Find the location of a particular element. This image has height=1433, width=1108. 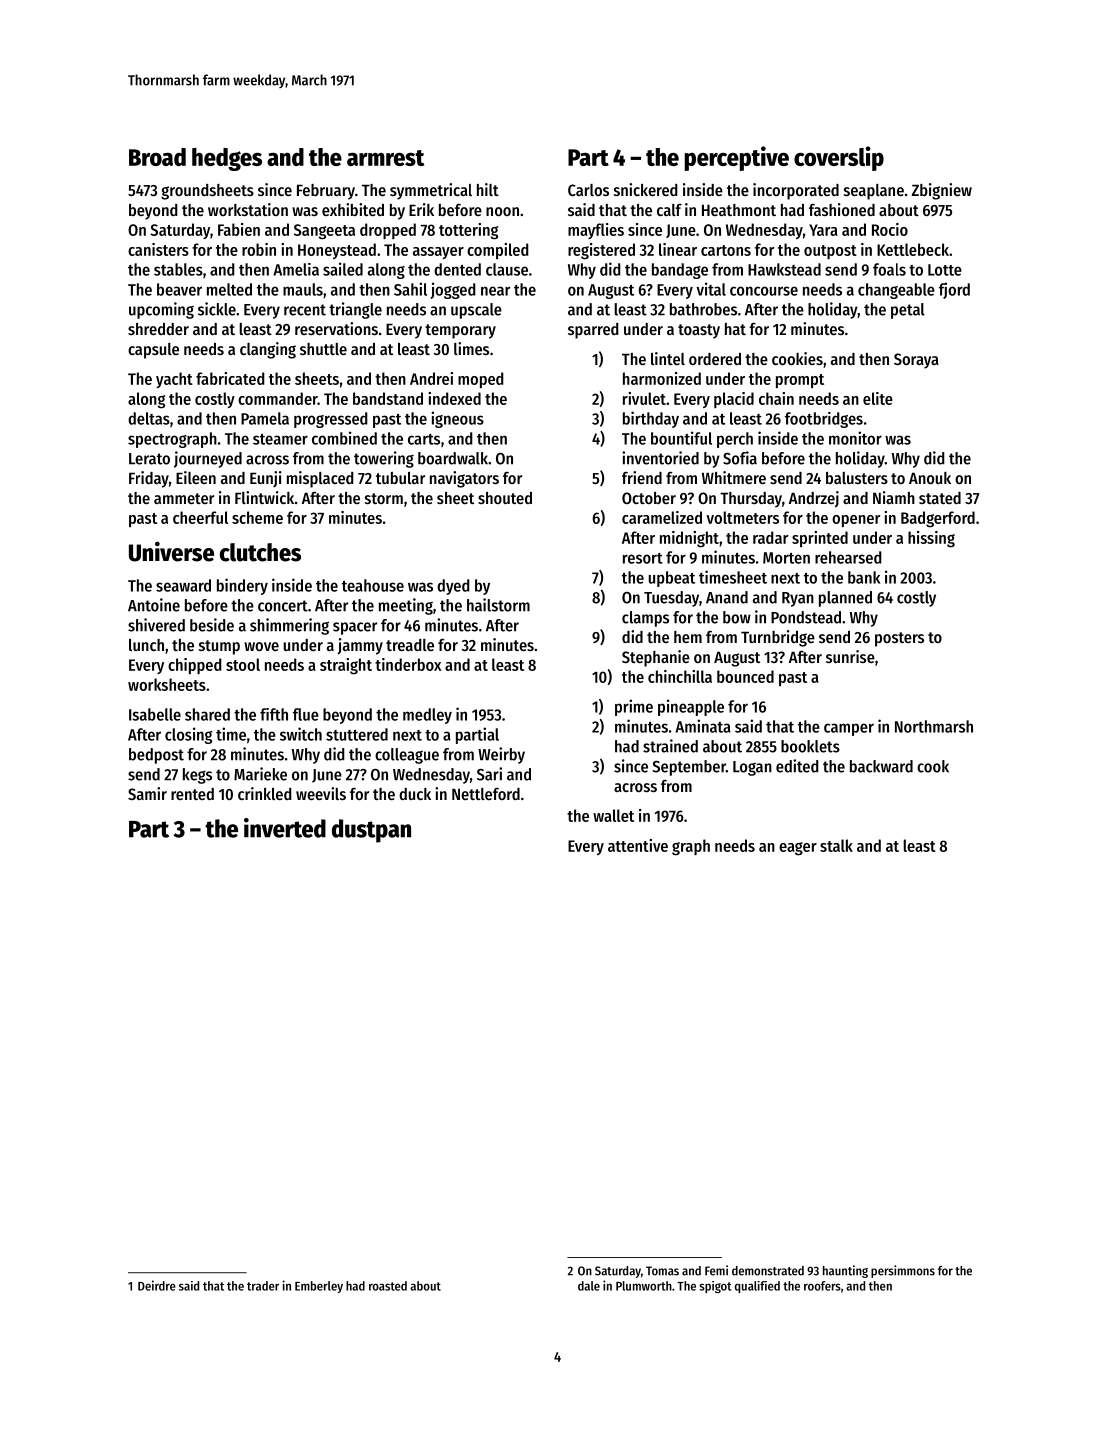

trader is located at coordinates (263, 1286).
